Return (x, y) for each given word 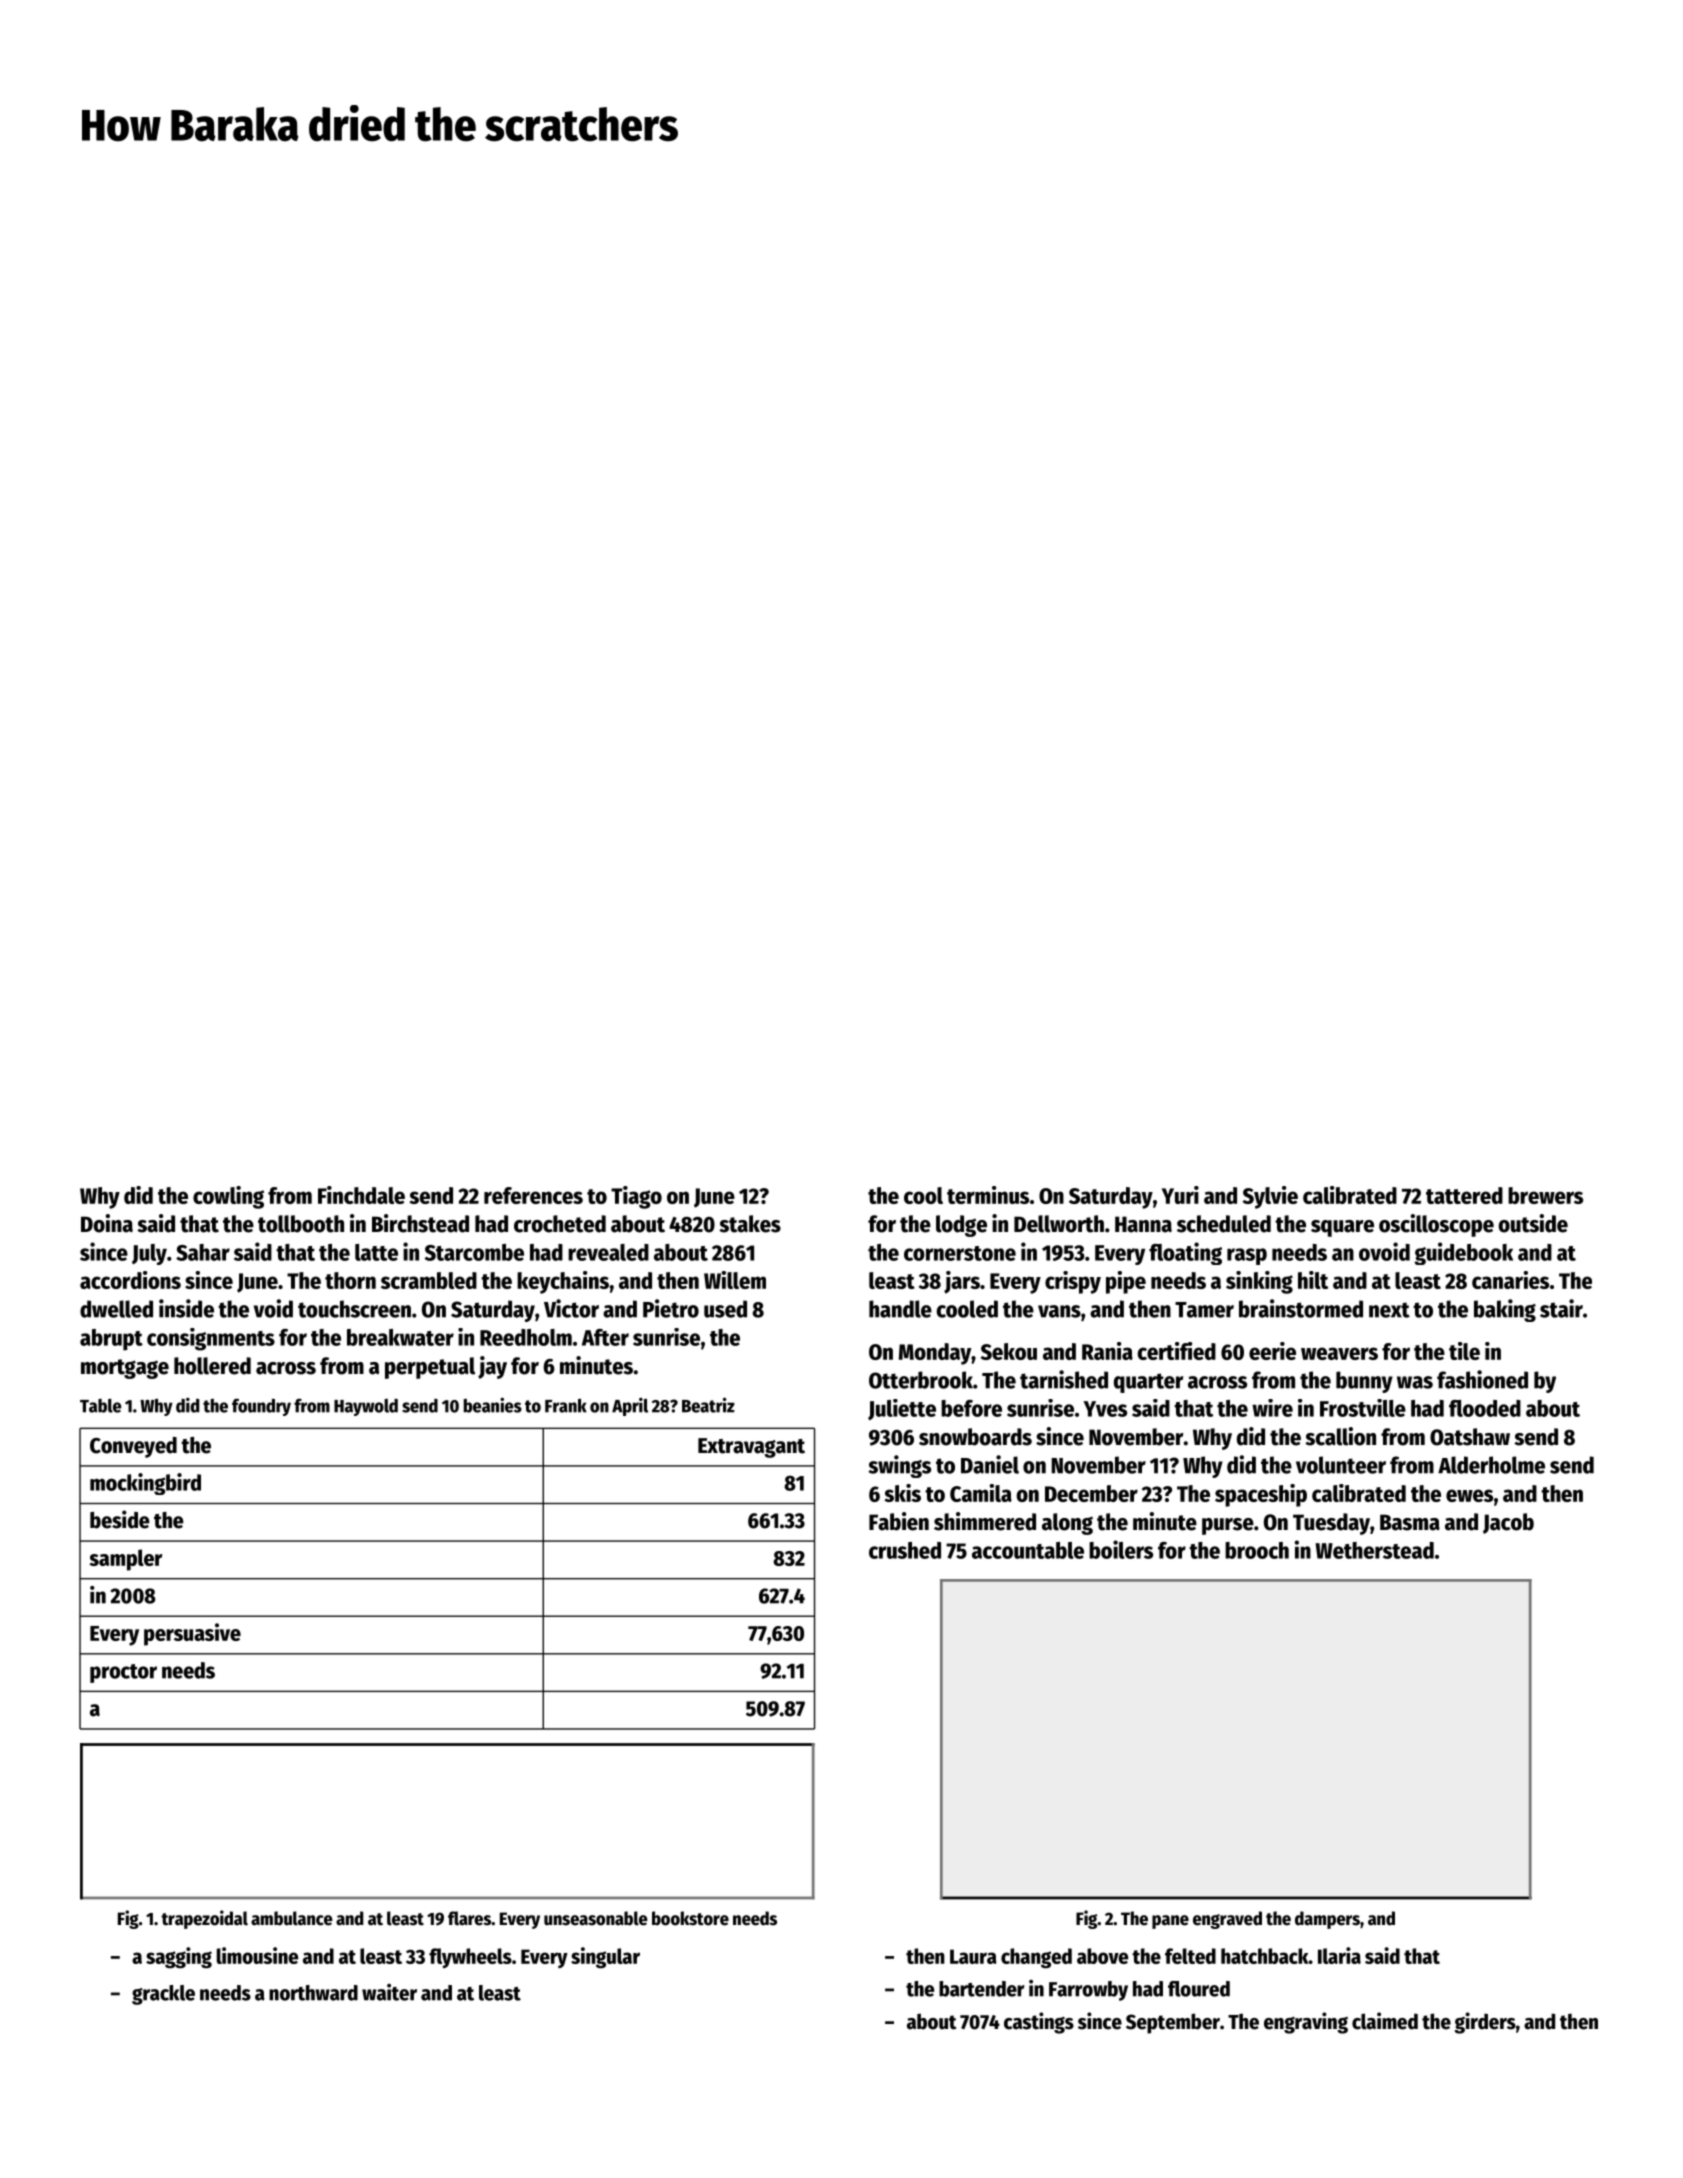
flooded (1485, 1408)
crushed (905, 1550)
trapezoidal (204, 1919)
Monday (935, 1354)
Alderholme (1491, 1465)
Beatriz (708, 1405)
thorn (350, 1280)
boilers (1121, 1549)
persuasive (192, 1634)
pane (1170, 1922)
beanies (493, 1405)
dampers (1327, 1920)
